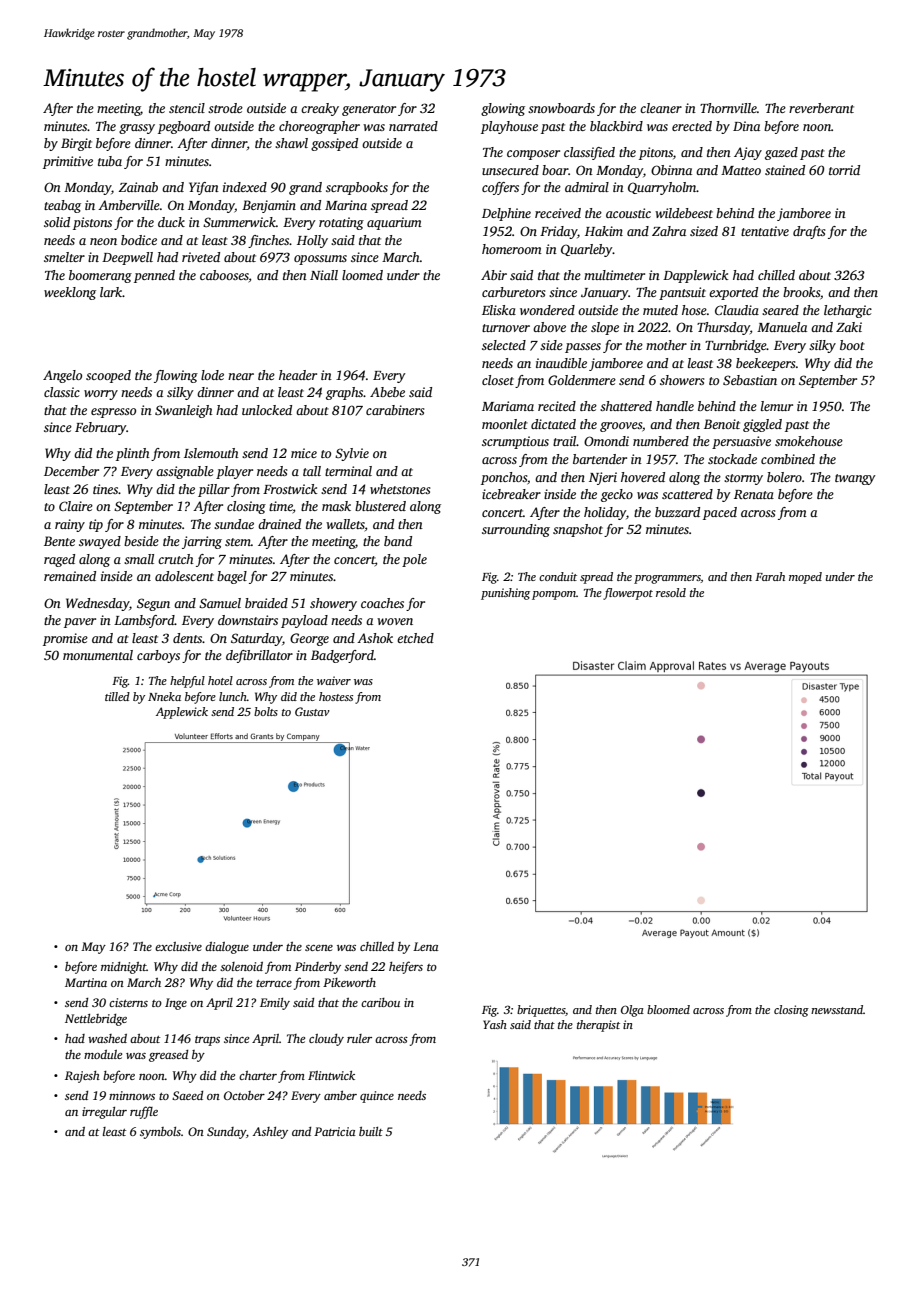 The image size is (924, 1308). Describe the element at coordinates (76, 144) in the page. I see `Birgit` at that location.
